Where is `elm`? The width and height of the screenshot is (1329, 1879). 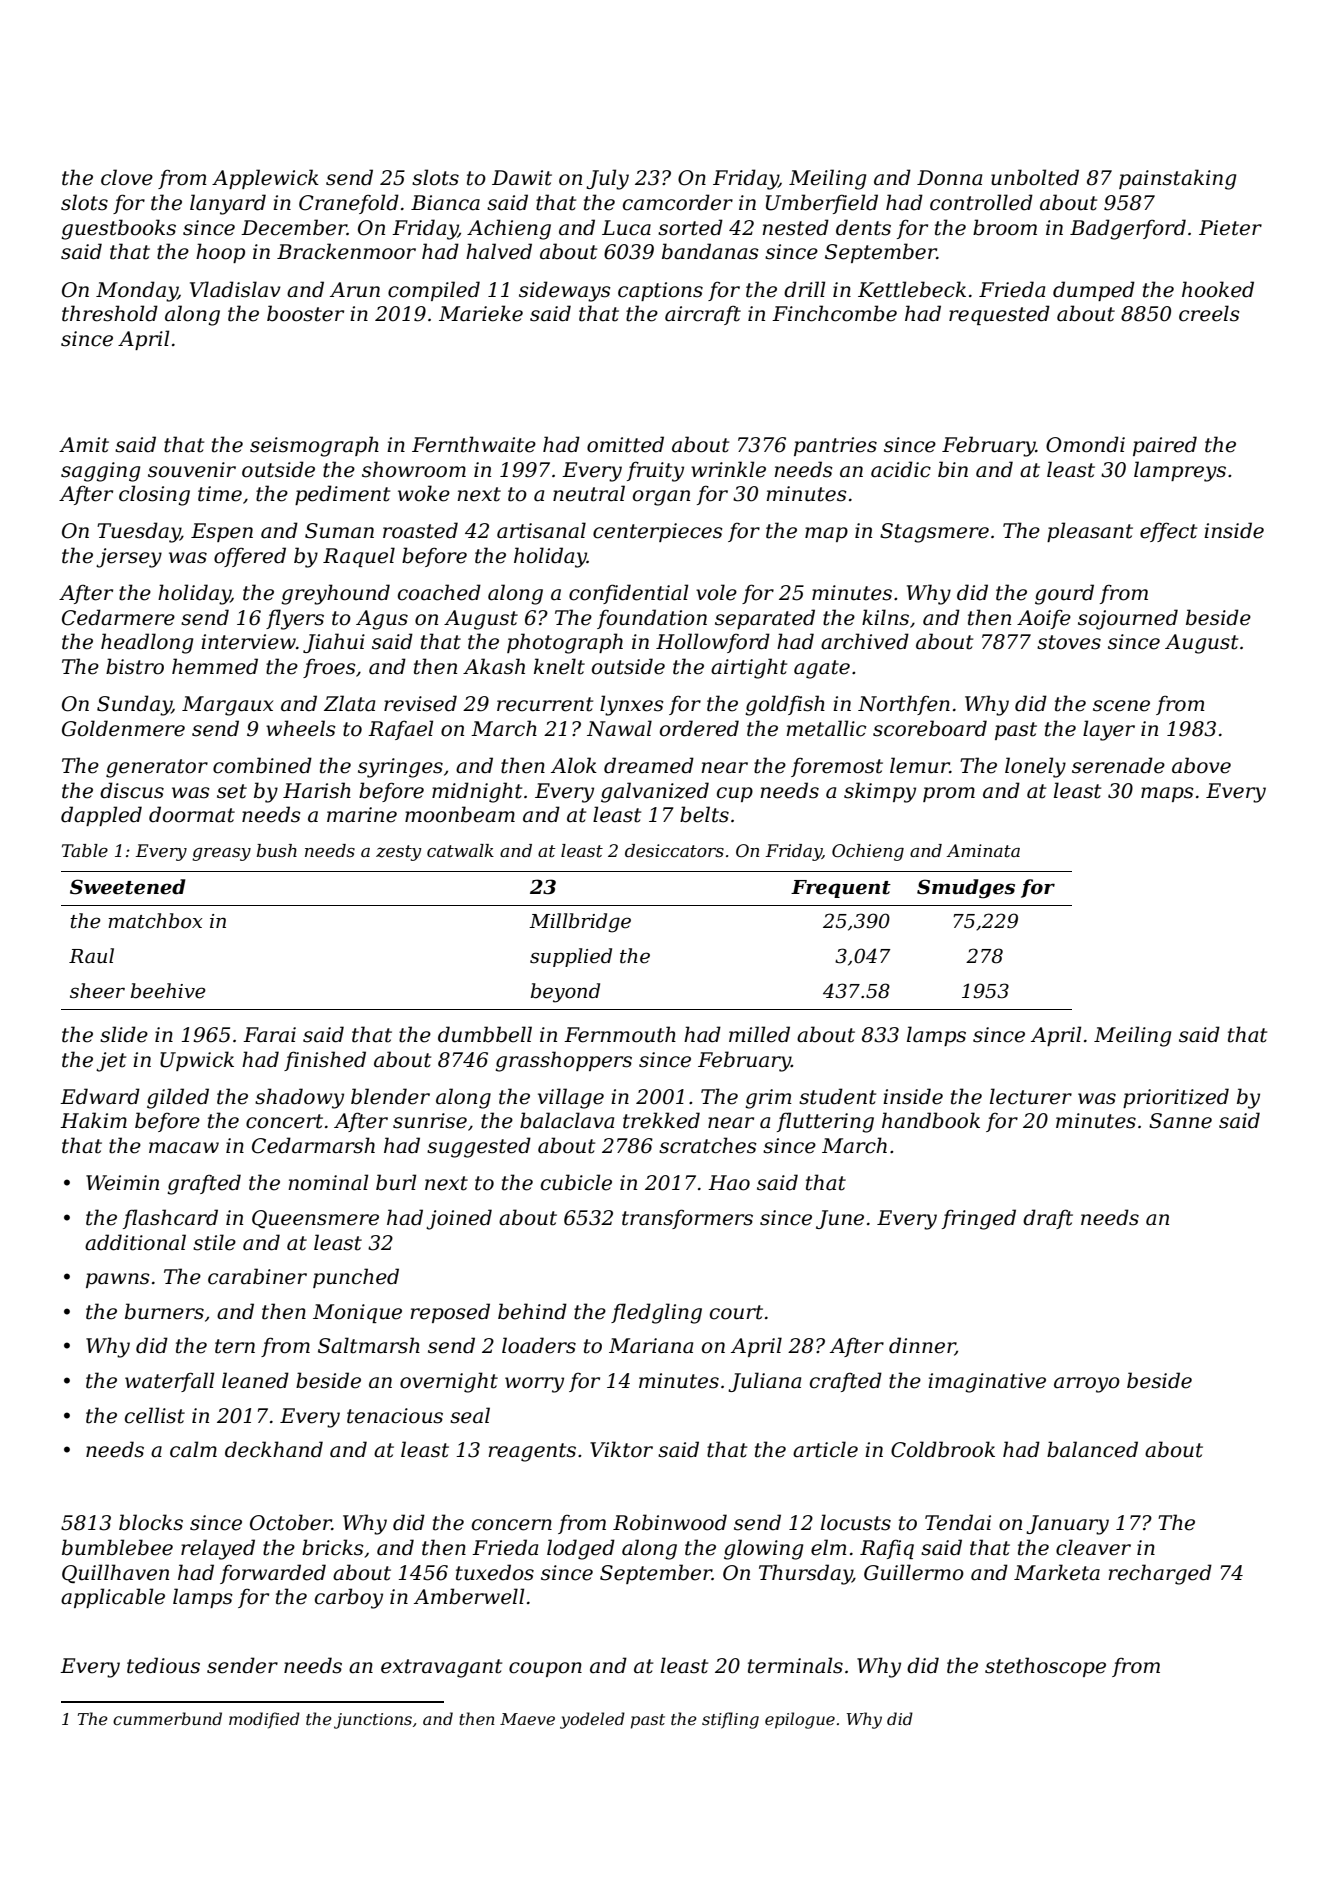 elm is located at coordinates (829, 1547).
